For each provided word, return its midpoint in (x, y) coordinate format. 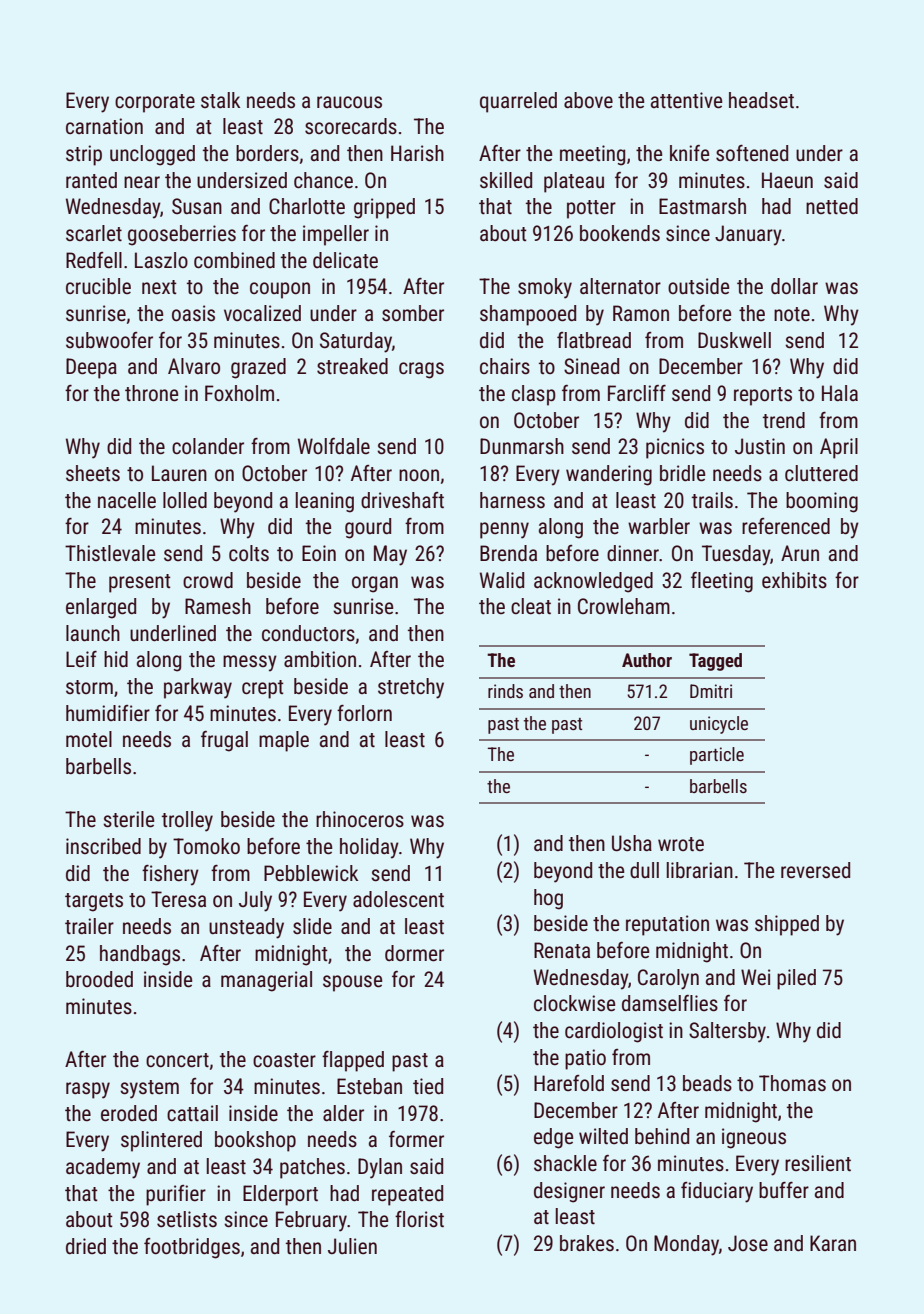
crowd (208, 580)
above (588, 100)
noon (419, 475)
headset (761, 100)
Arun (800, 553)
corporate (155, 103)
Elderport (280, 1195)
